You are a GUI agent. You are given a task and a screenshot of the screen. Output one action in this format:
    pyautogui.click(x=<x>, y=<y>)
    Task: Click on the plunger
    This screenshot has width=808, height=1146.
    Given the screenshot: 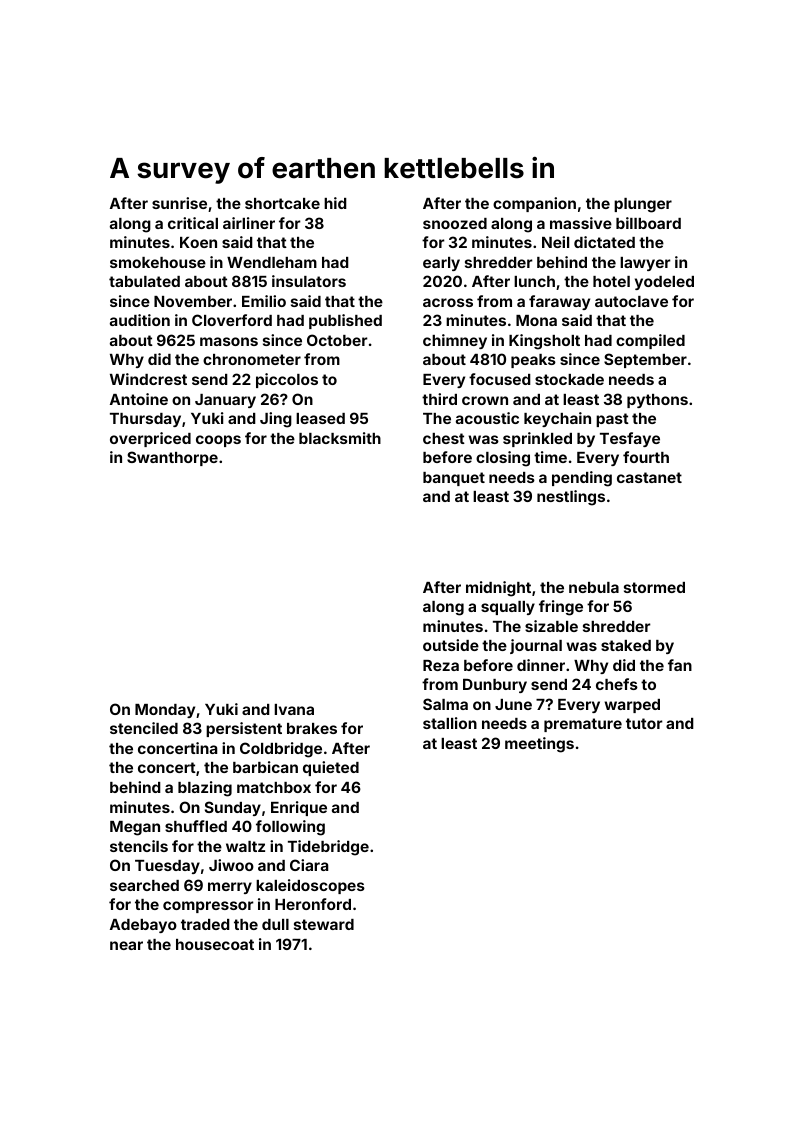 What is the action you would take?
    pyautogui.click(x=643, y=205)
